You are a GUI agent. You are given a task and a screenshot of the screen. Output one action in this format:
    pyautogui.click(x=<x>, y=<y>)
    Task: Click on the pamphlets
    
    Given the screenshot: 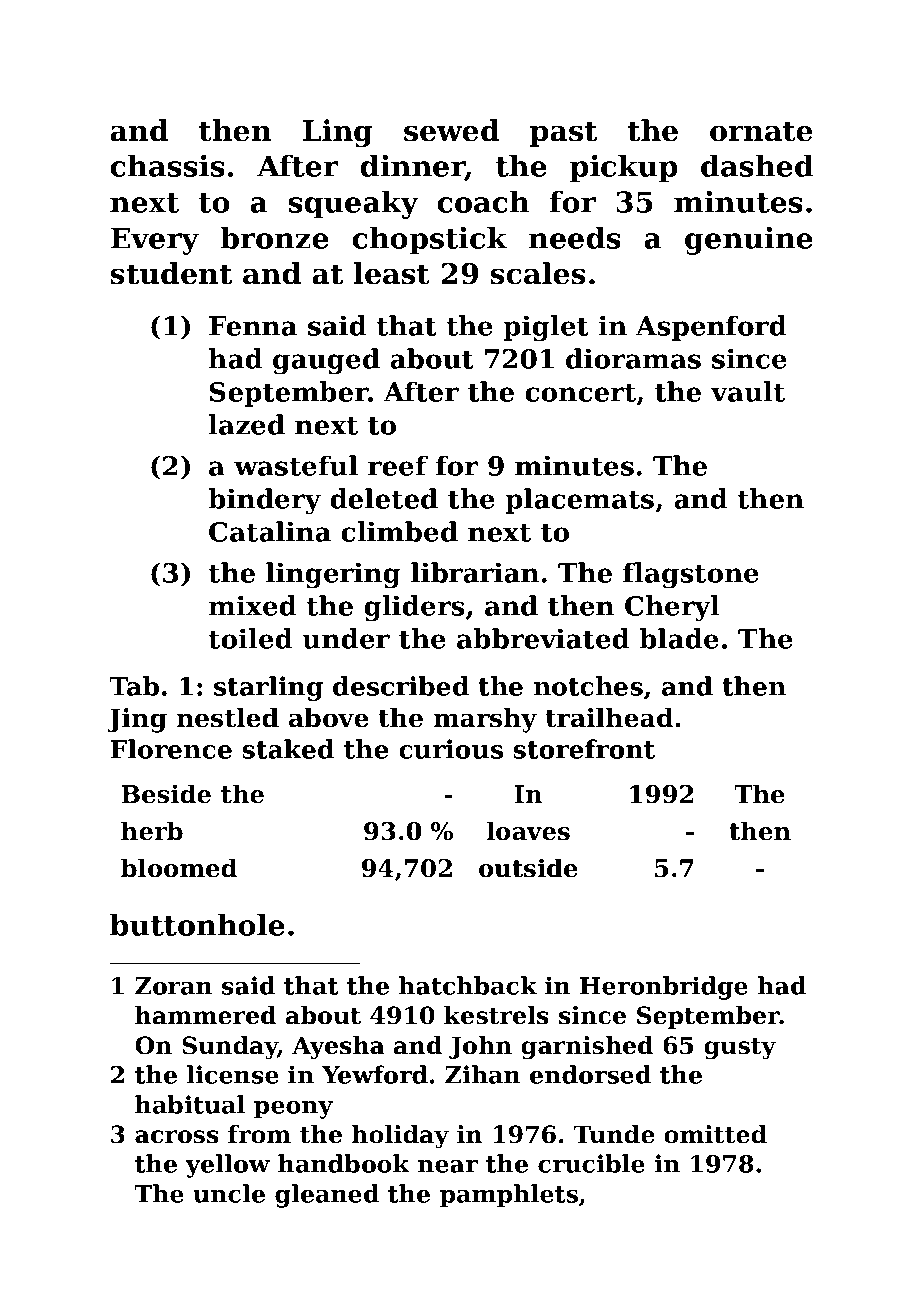 What is the action you would take?
    pyautogui.click(x=509, y=1196)
